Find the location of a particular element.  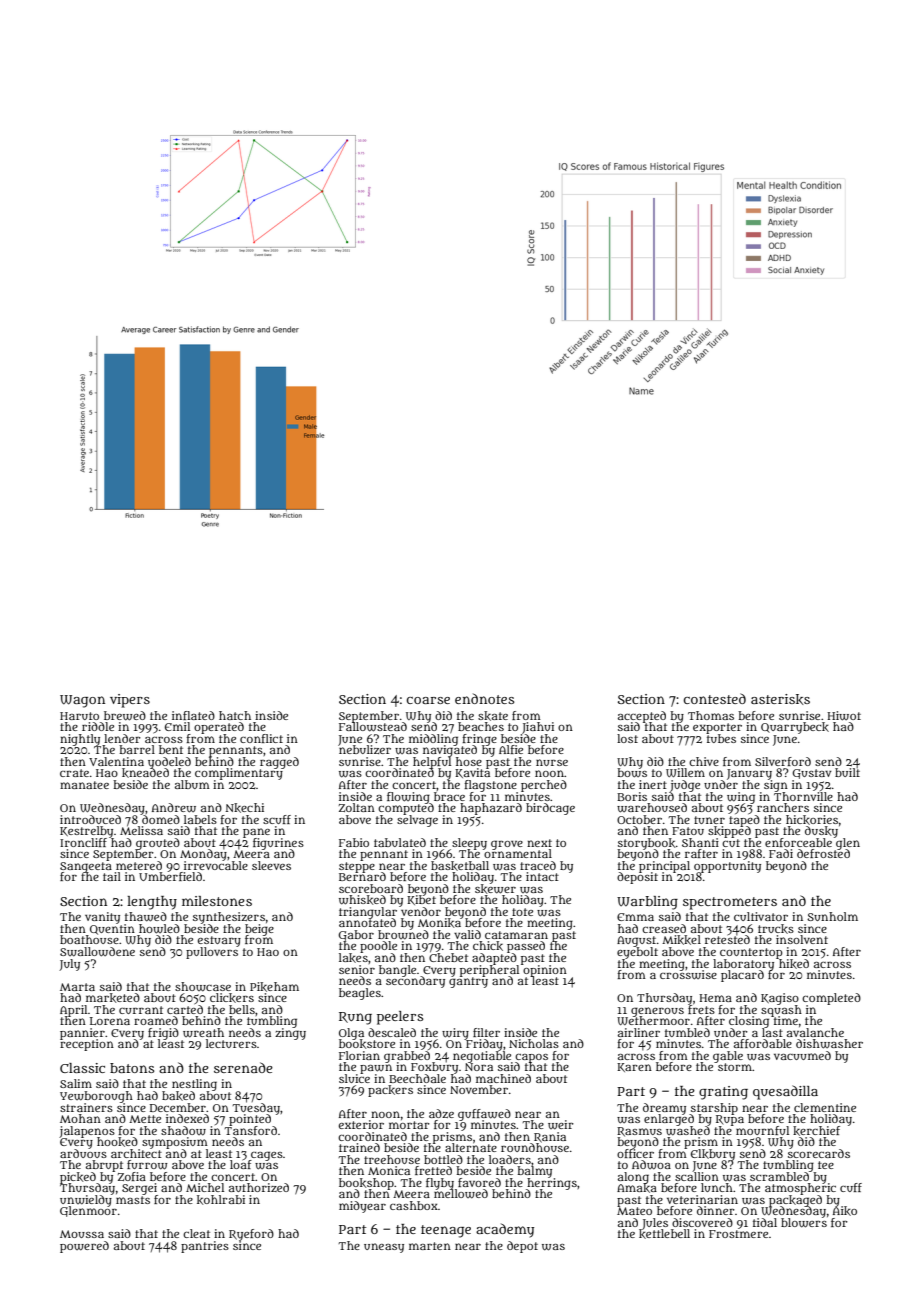

nurse is located at coordinates (552, 762).
